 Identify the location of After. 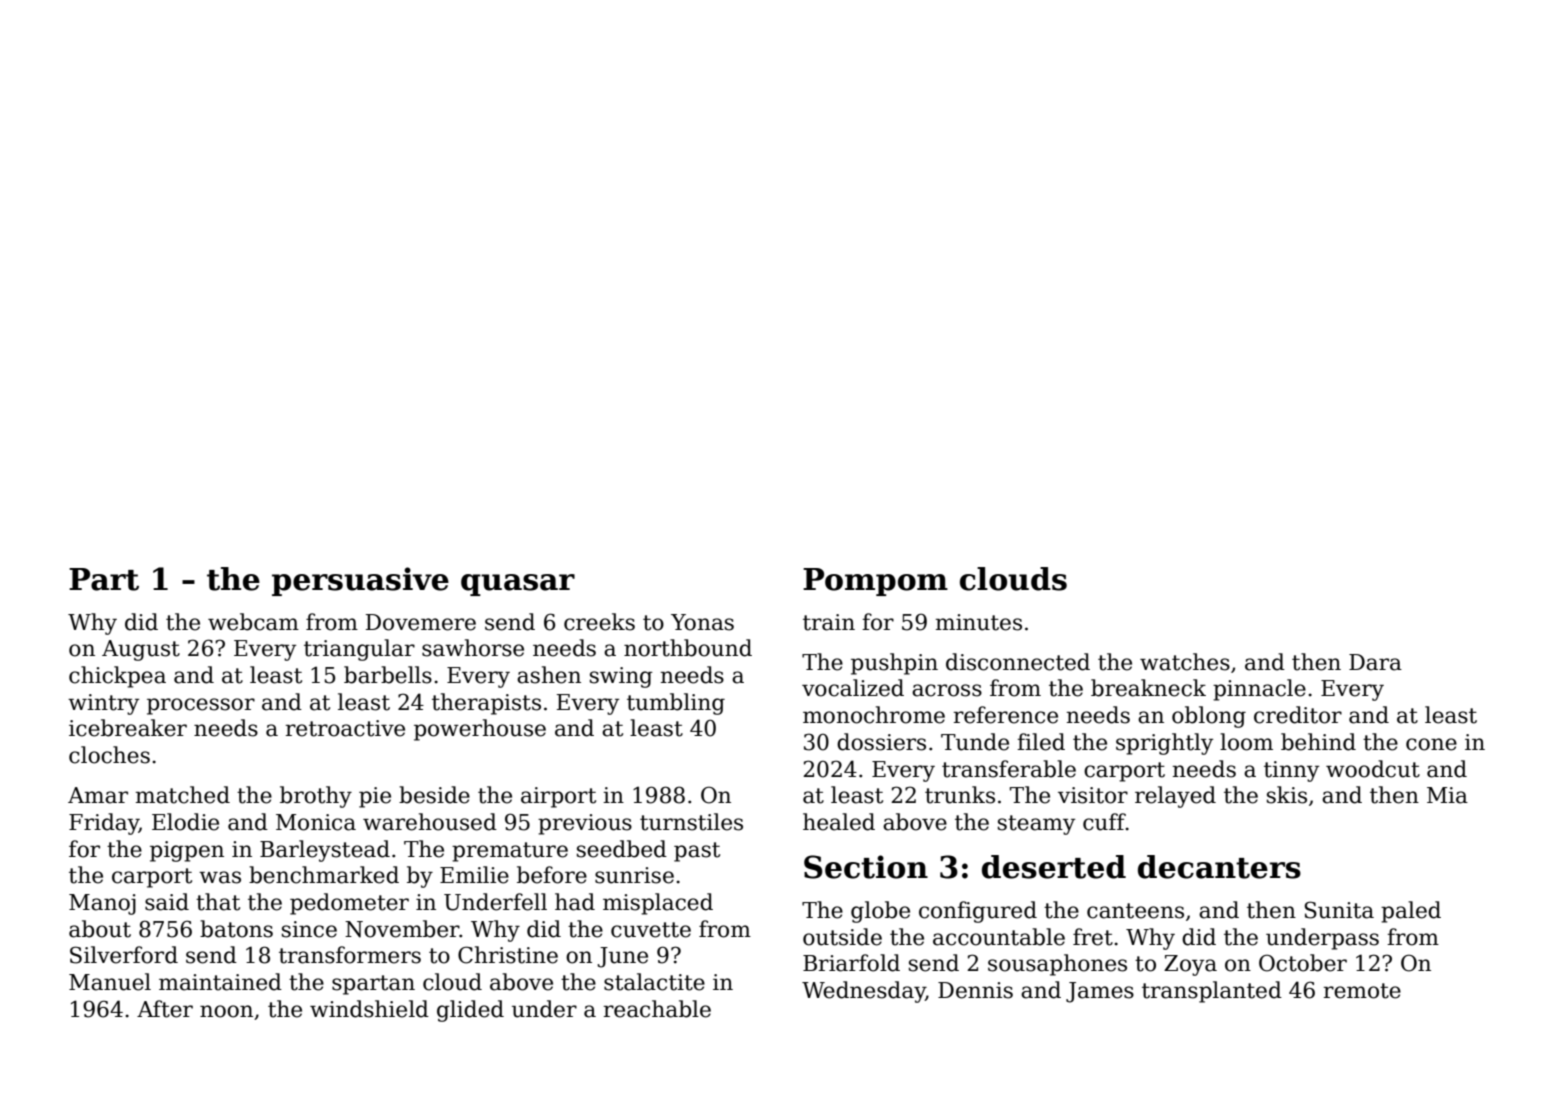
(165, 1009).
